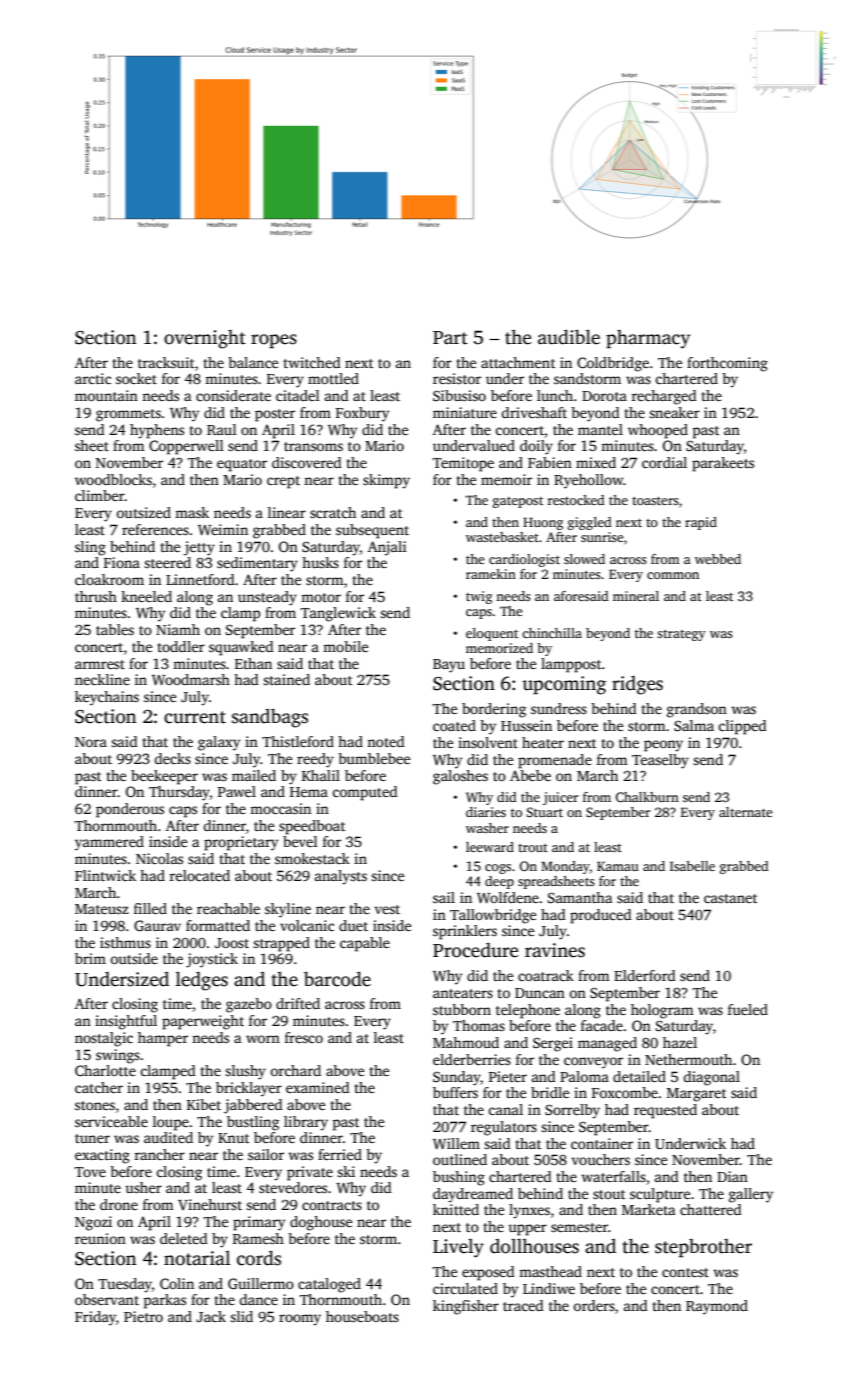 The width and height of the screenshot is (849, 1400). I want to click on rancher, so click(159, 1154).
